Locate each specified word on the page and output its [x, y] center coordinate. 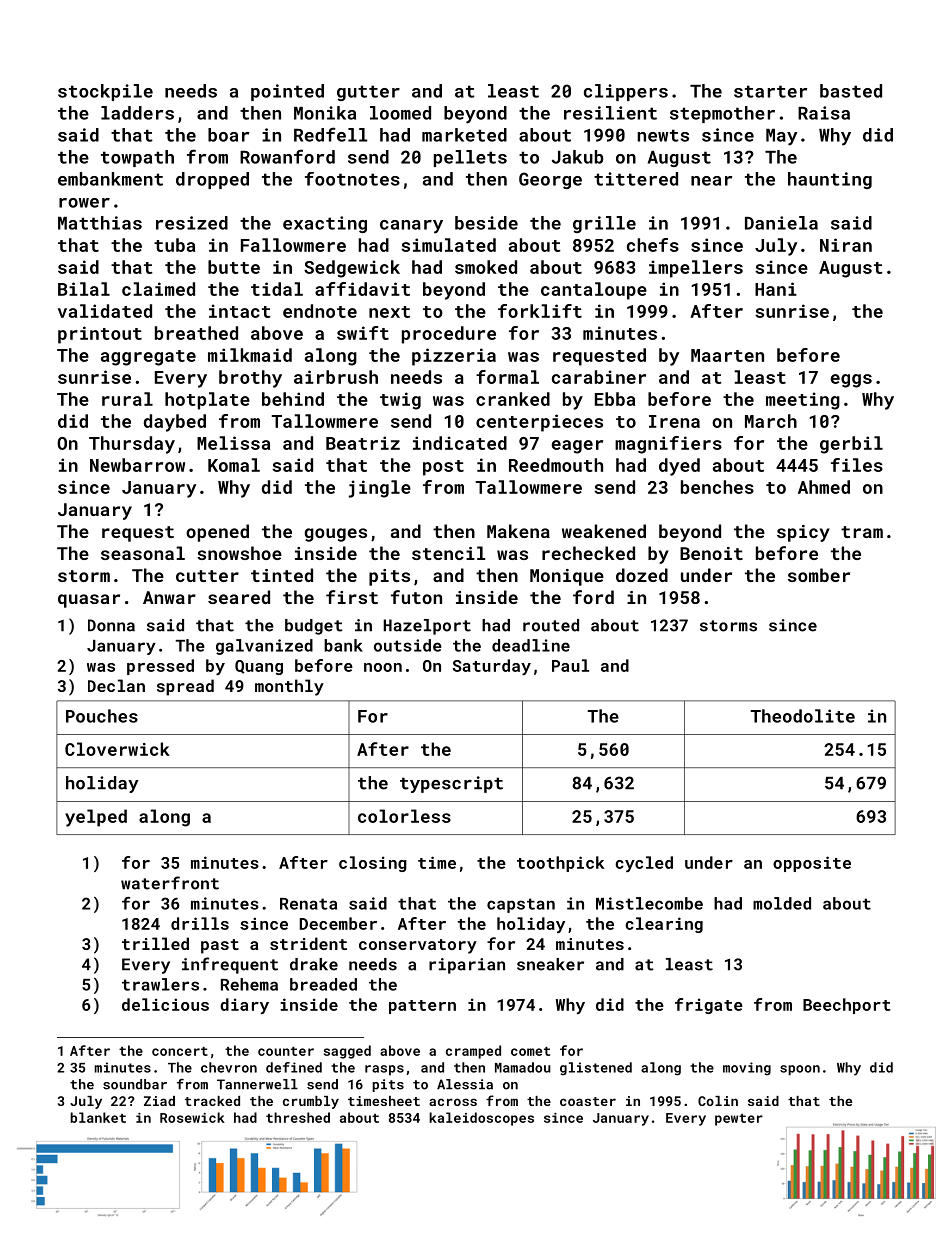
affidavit [362, 289]
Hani [776, 289]
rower [84, 203]
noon [383, 667]
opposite [812, 864]
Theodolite [802, 716]
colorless [404, 816]
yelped [96, 818]
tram [862, 532]
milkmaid [250, 355]
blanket [98, 1117]
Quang [259, 667]
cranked [513, 399]
